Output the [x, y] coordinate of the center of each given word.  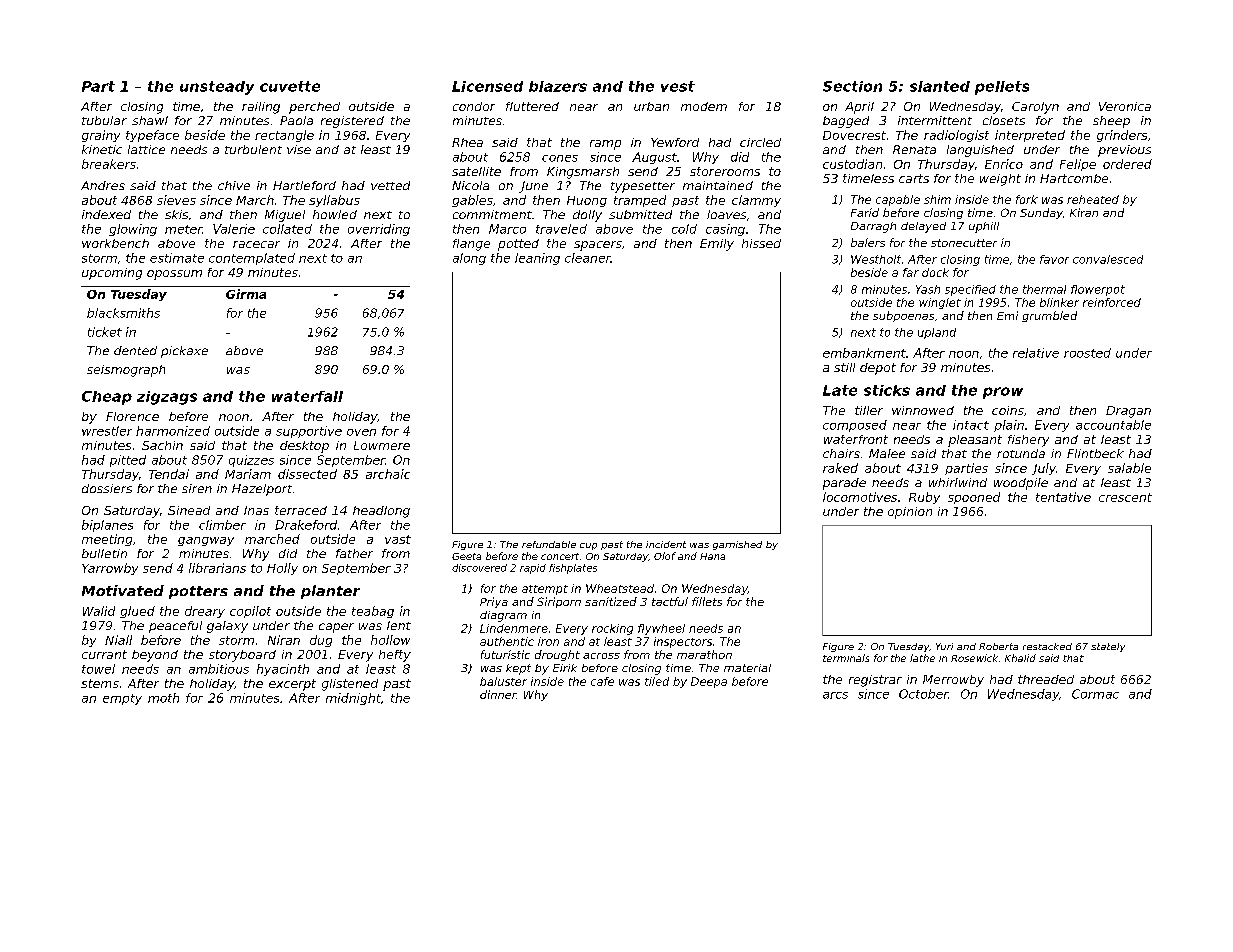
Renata [914, 149]
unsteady [217, 88]
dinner [498, 694]
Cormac [1095, 694]
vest [678, 86]
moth [163, 698]
